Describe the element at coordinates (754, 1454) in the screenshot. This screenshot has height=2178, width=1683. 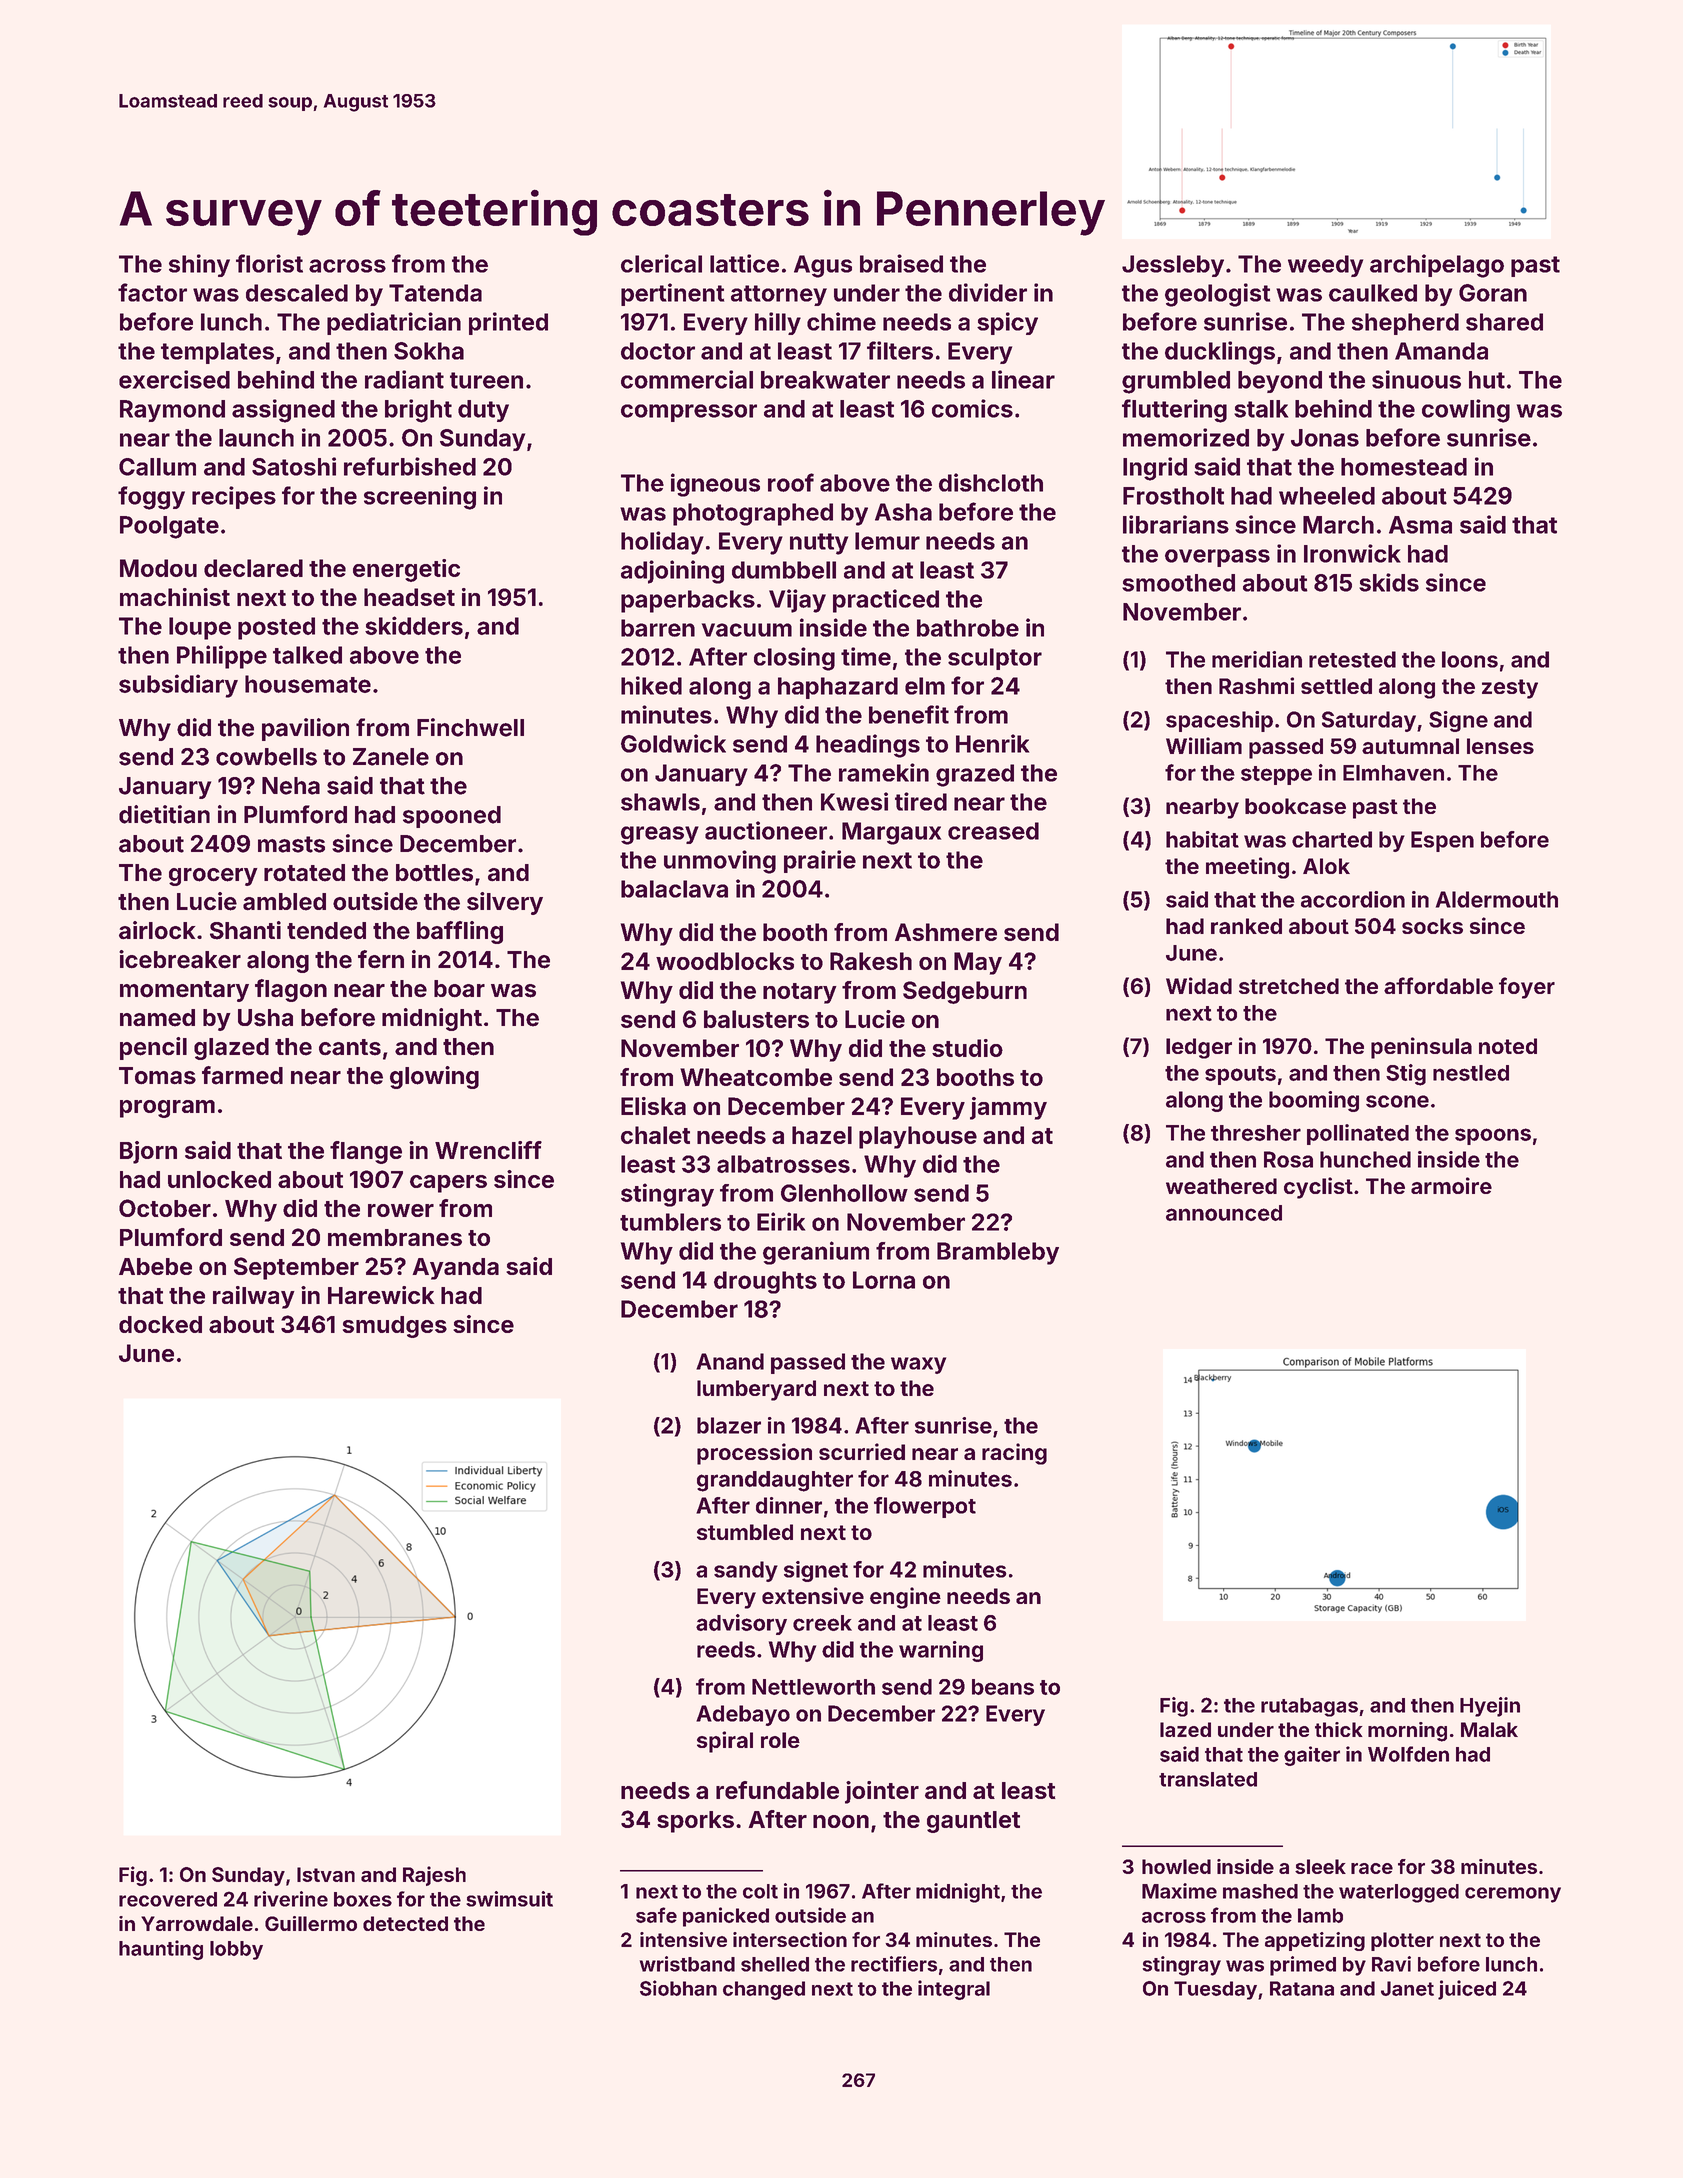
I see `procession` at that location.
